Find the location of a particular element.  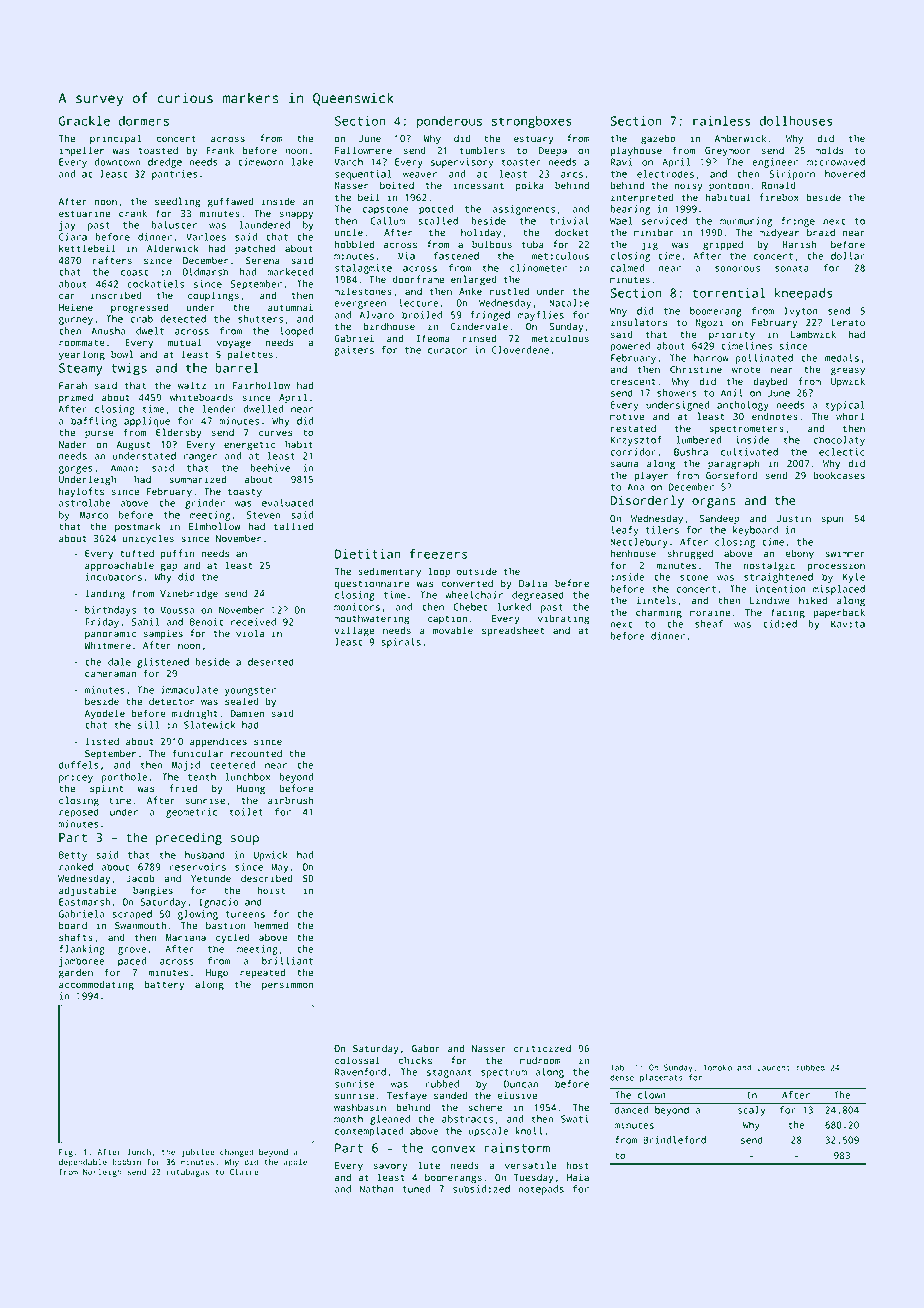

harrow is located at coordinates (711, 358).
